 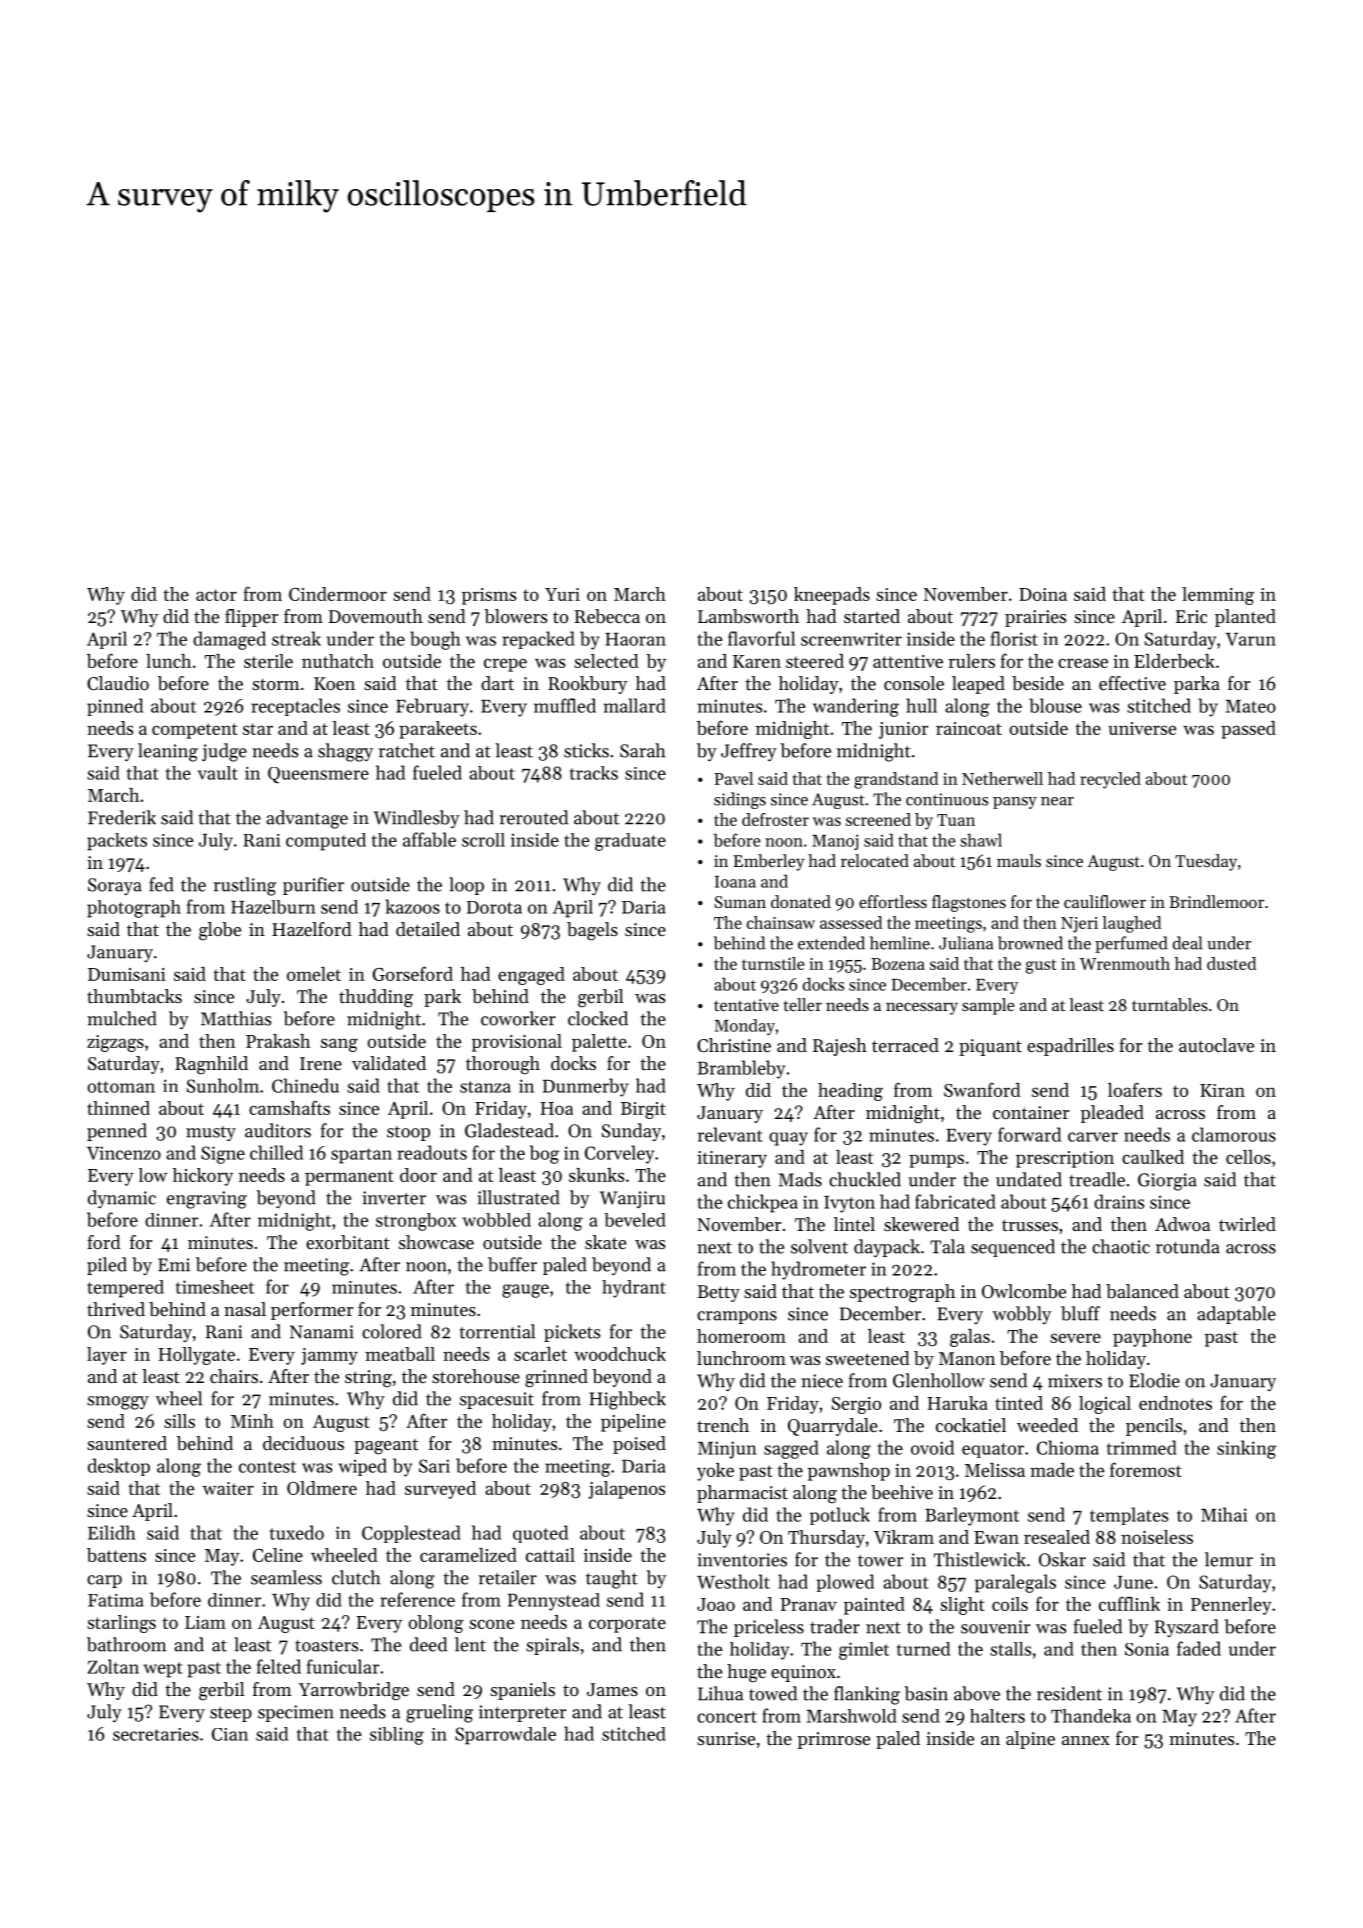 What do you see at coordinates (368, 1379) in the document?
I see `string` at bounding box center [368, 1379].
